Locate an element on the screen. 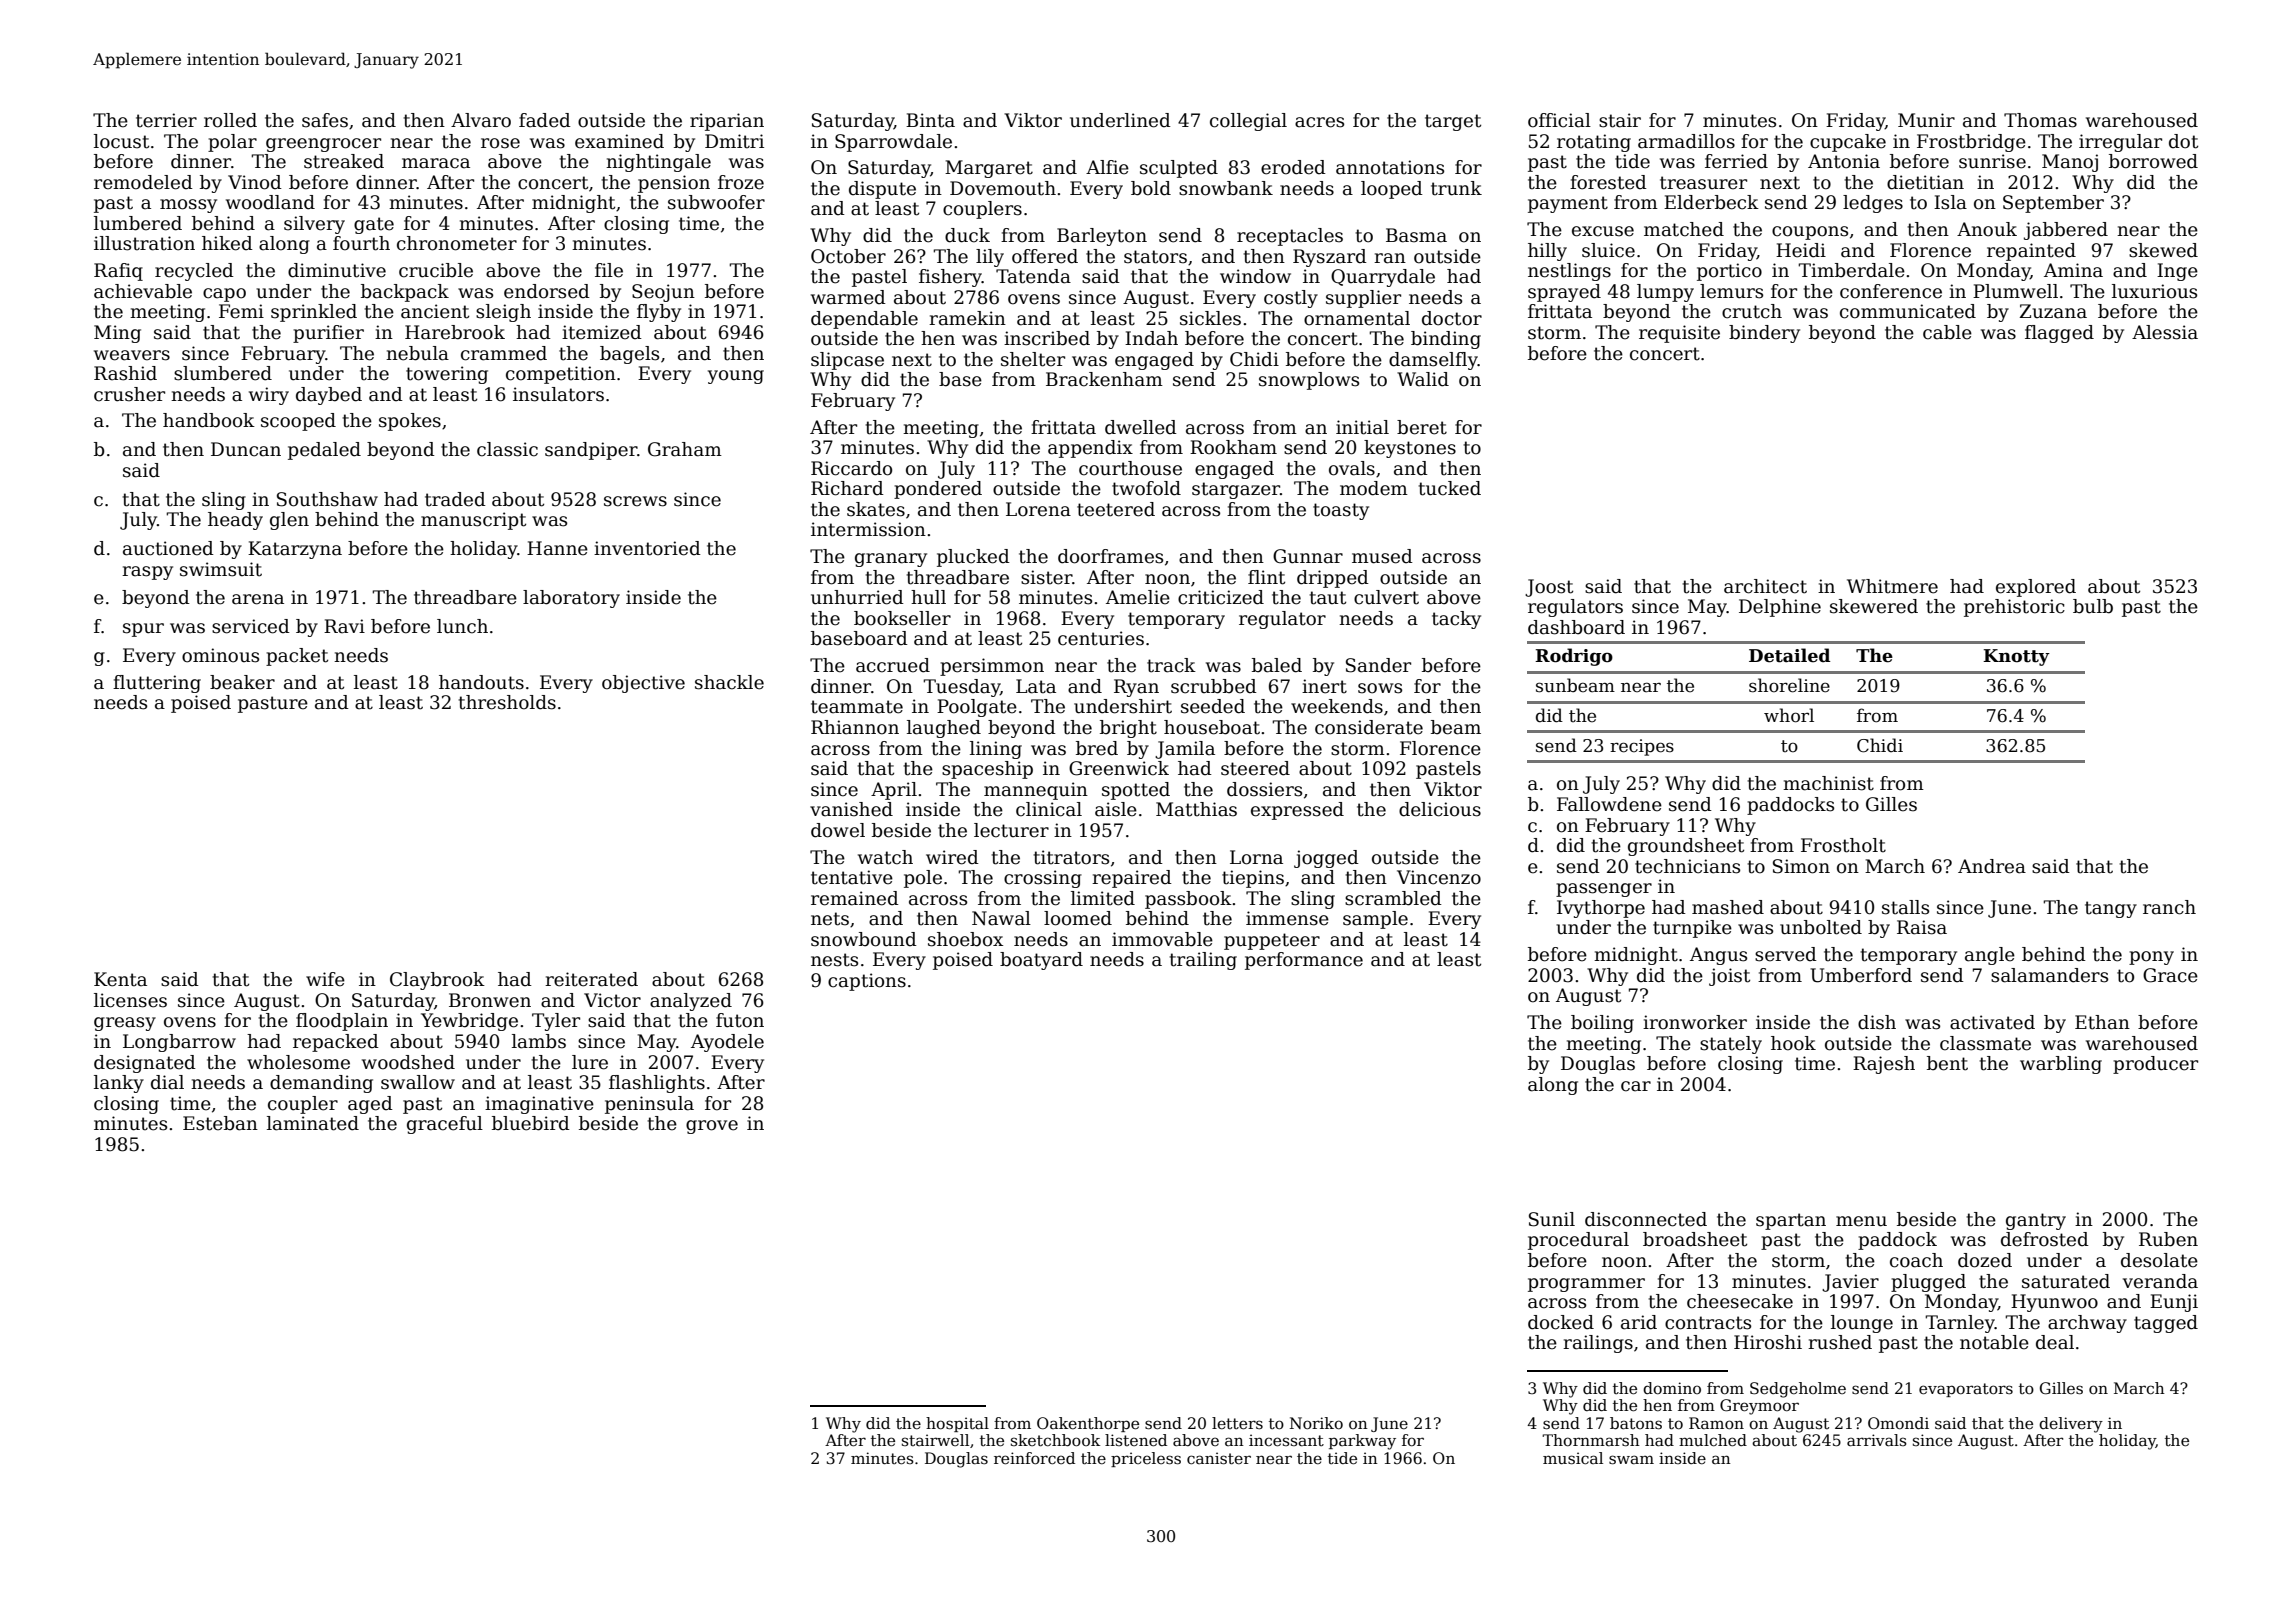 This screenshot has width=2292, height=1620. joist is located at coordinates (1729, 977).
